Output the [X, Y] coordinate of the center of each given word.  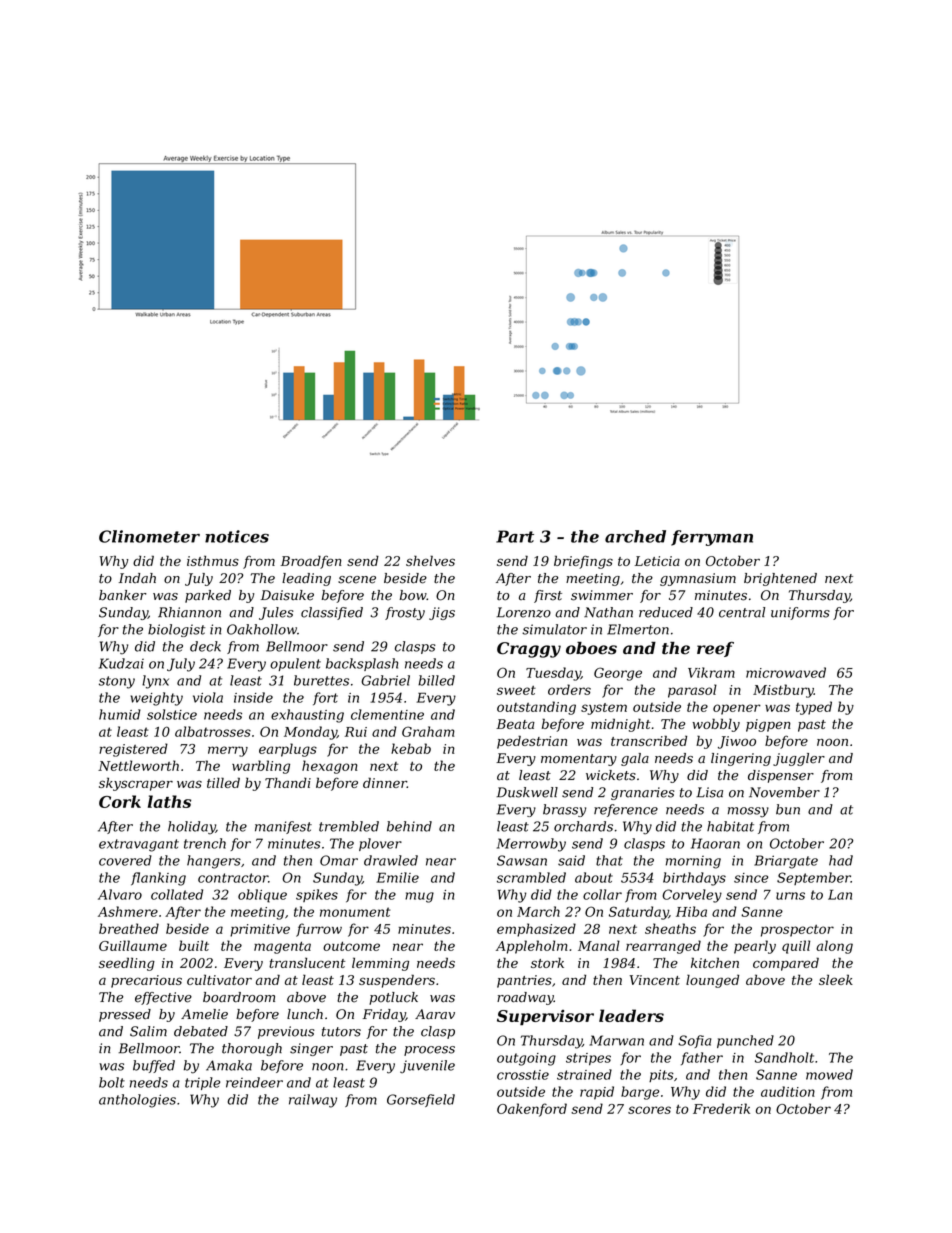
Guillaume [133, 945]
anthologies [137, 1101]
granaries [643, 793]
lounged [712, 981]
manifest [283, 827]
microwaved [786, 672]
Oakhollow [262, 629]
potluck [393, 998]
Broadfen [311, 562]
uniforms [800, 613]
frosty [405, 613]
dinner [385, 782]
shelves [430, 560]
